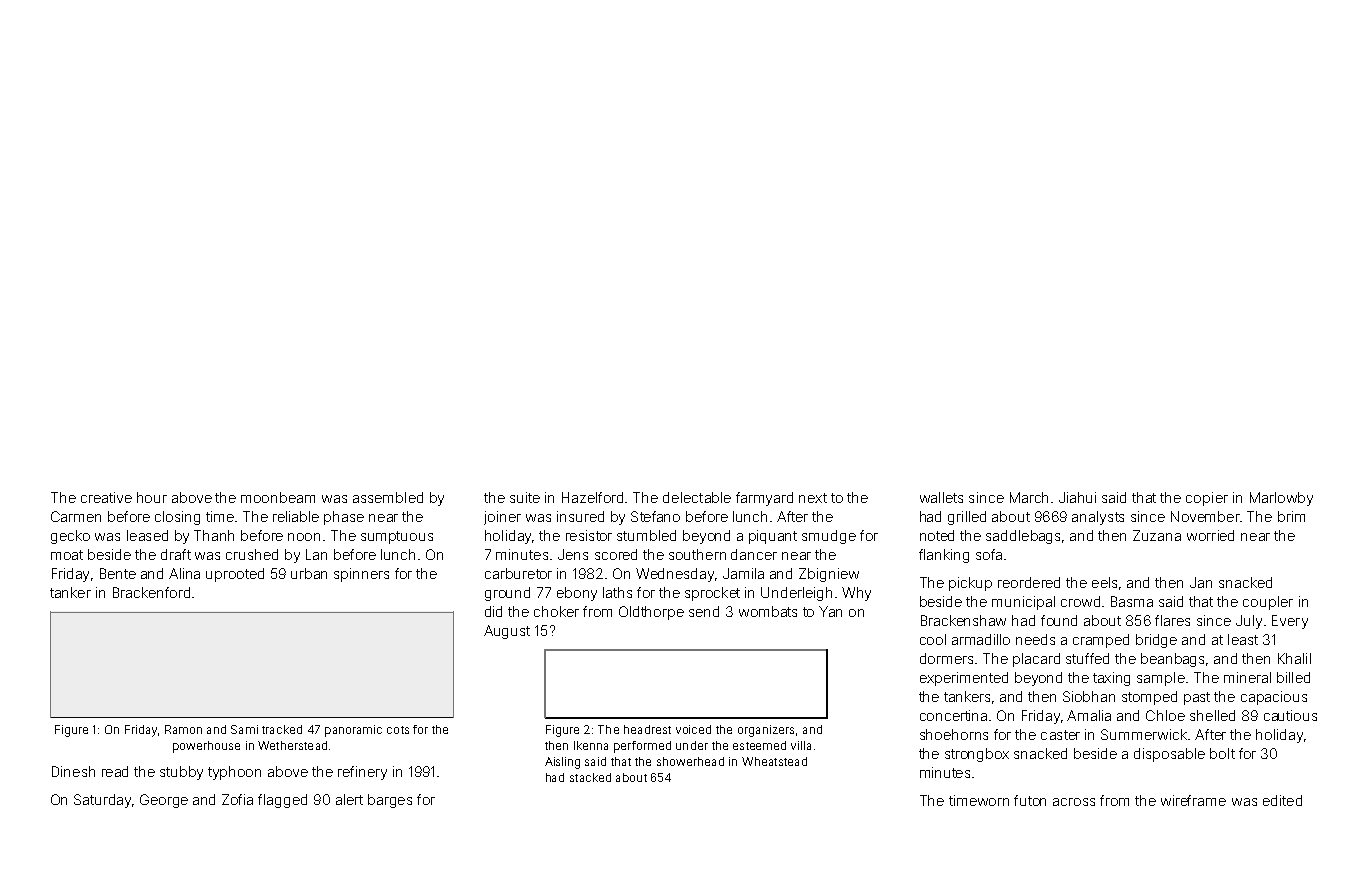 This screenshot has width=1372, height=887. Describe the element at coordinates (362, 773) in the screenshot. I see `refinery` at that location.
